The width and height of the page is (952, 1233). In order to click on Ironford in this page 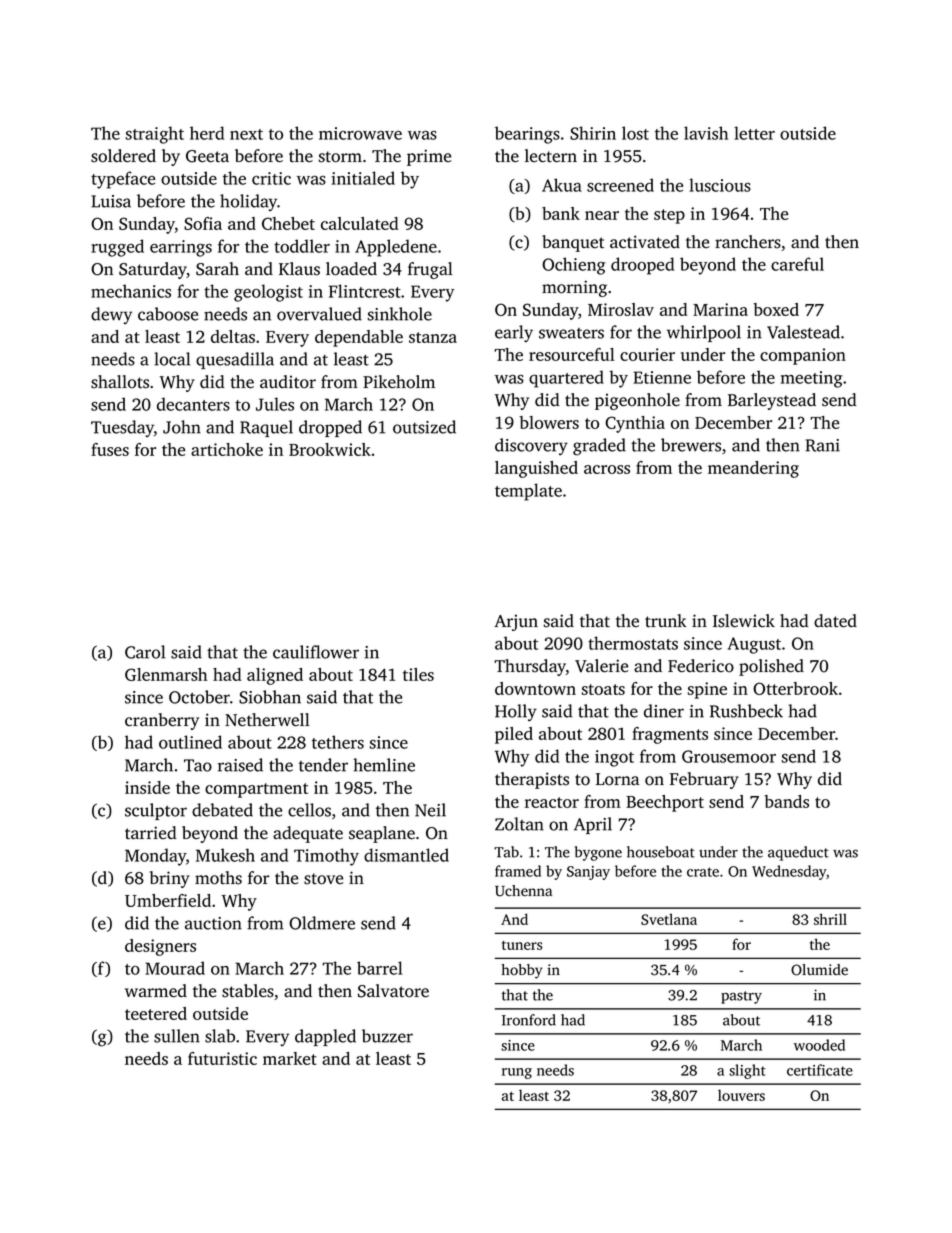, I will do `click(529, 1020)`.
